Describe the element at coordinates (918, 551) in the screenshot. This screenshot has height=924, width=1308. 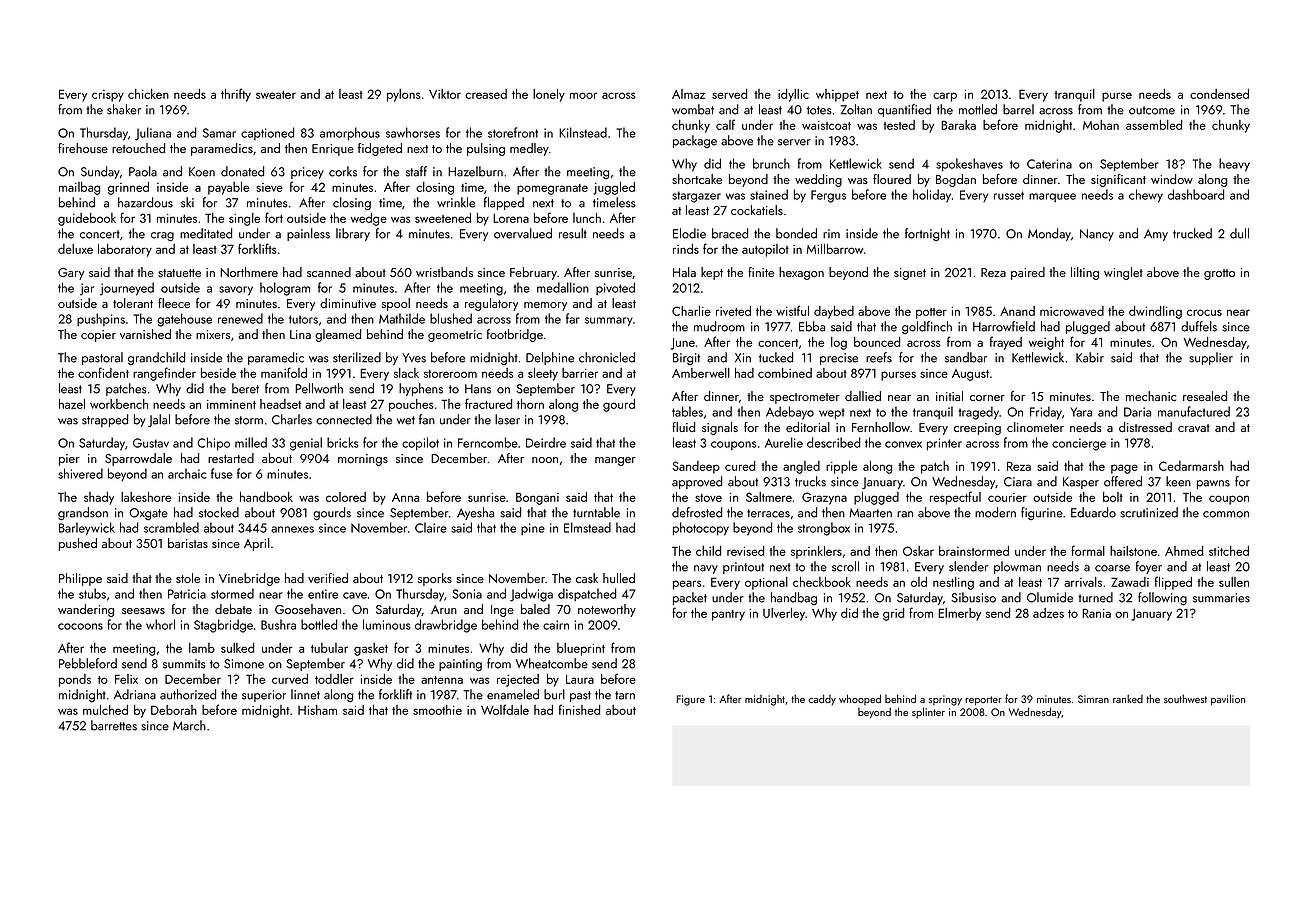
I see `Oskar` at that location.
